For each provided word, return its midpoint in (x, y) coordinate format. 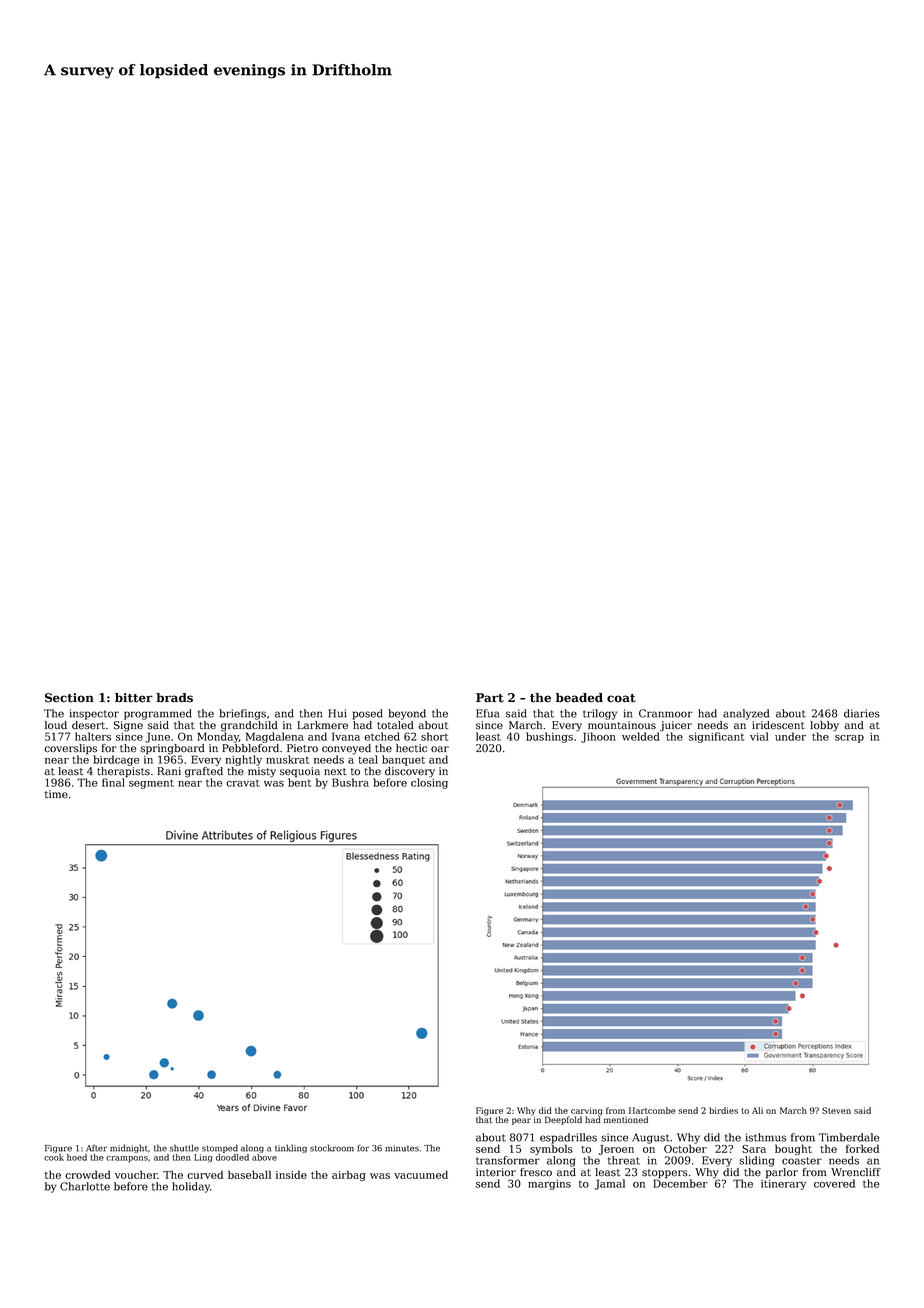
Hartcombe (652, 1110)
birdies (723, 1110)
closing (429, 783)
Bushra (350, 782)
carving (586, 1111)
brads (174, 698)
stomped (220, 1148)
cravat (243, 783)
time (56, 794)
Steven (836, 1110)
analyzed (746, 714)
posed (367, 714)
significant (716, 737)
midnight (129, 1148)
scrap (849, 739)
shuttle (184, 1148)
